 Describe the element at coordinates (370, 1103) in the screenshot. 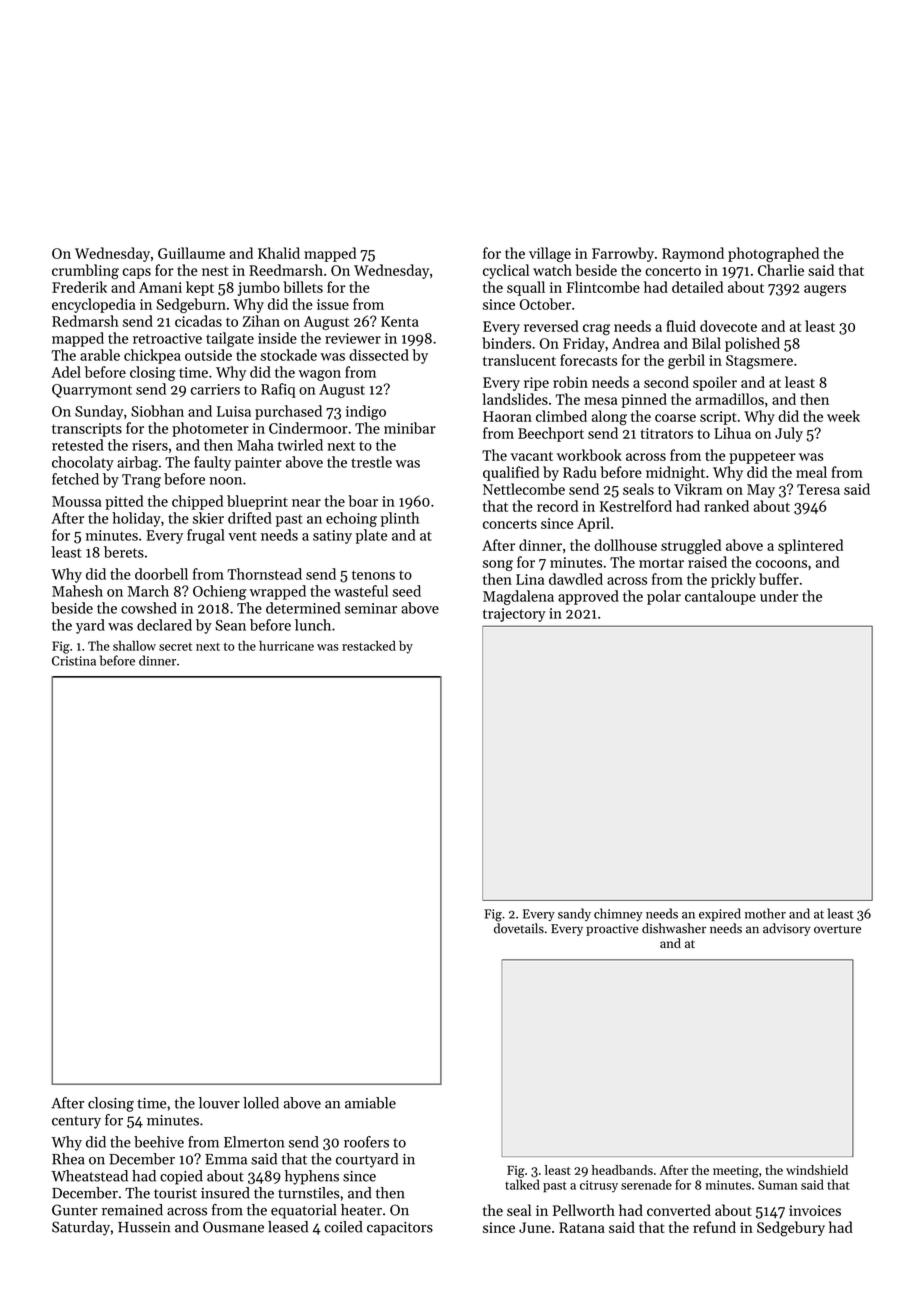

I see `amiable` at that location.
